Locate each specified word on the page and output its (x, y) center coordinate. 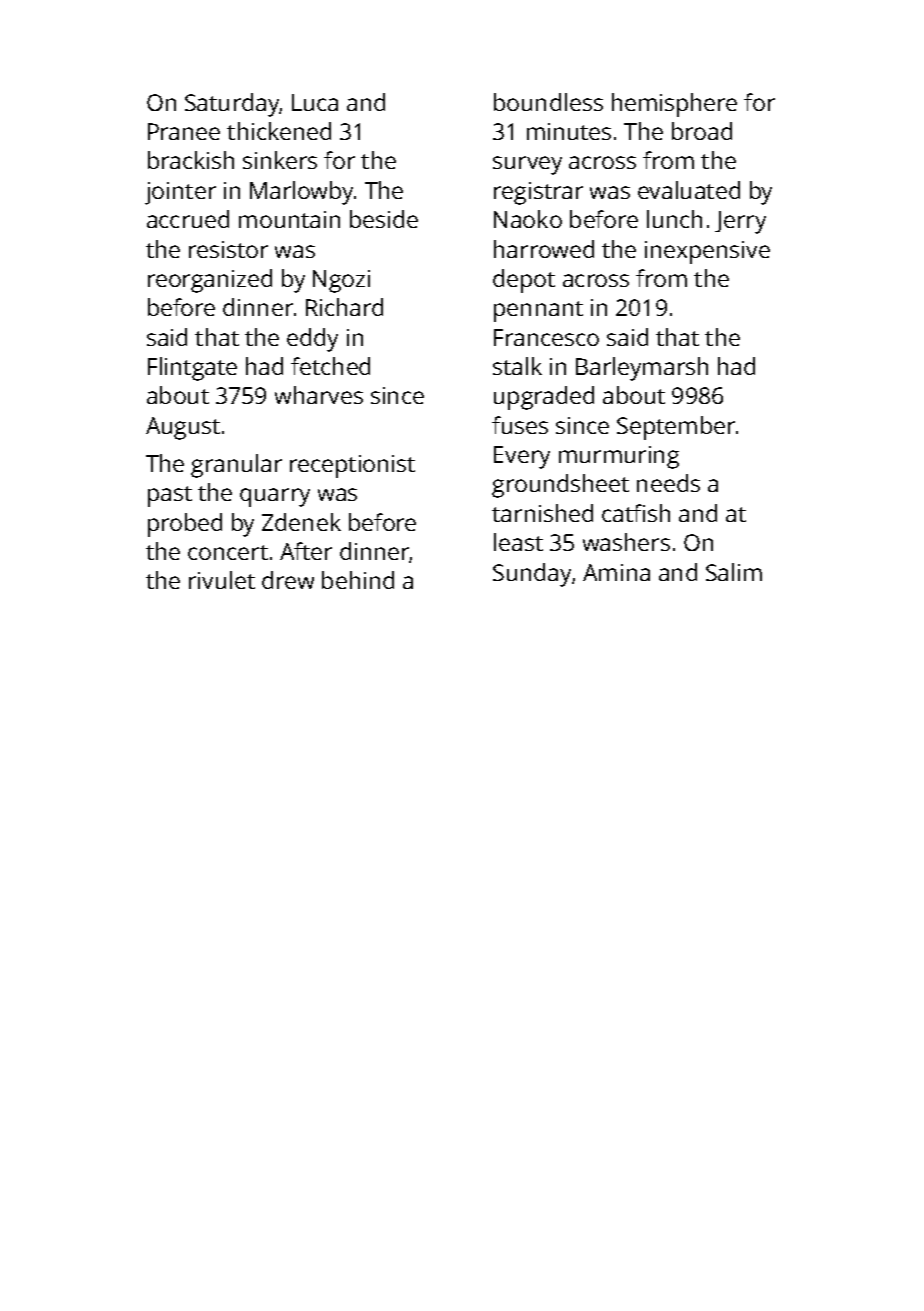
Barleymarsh (642, 369)
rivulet (222, 580)
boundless (548, 102)
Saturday (232, 105)
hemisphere (674, 105)
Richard (344, 307)
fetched (330, 366)
